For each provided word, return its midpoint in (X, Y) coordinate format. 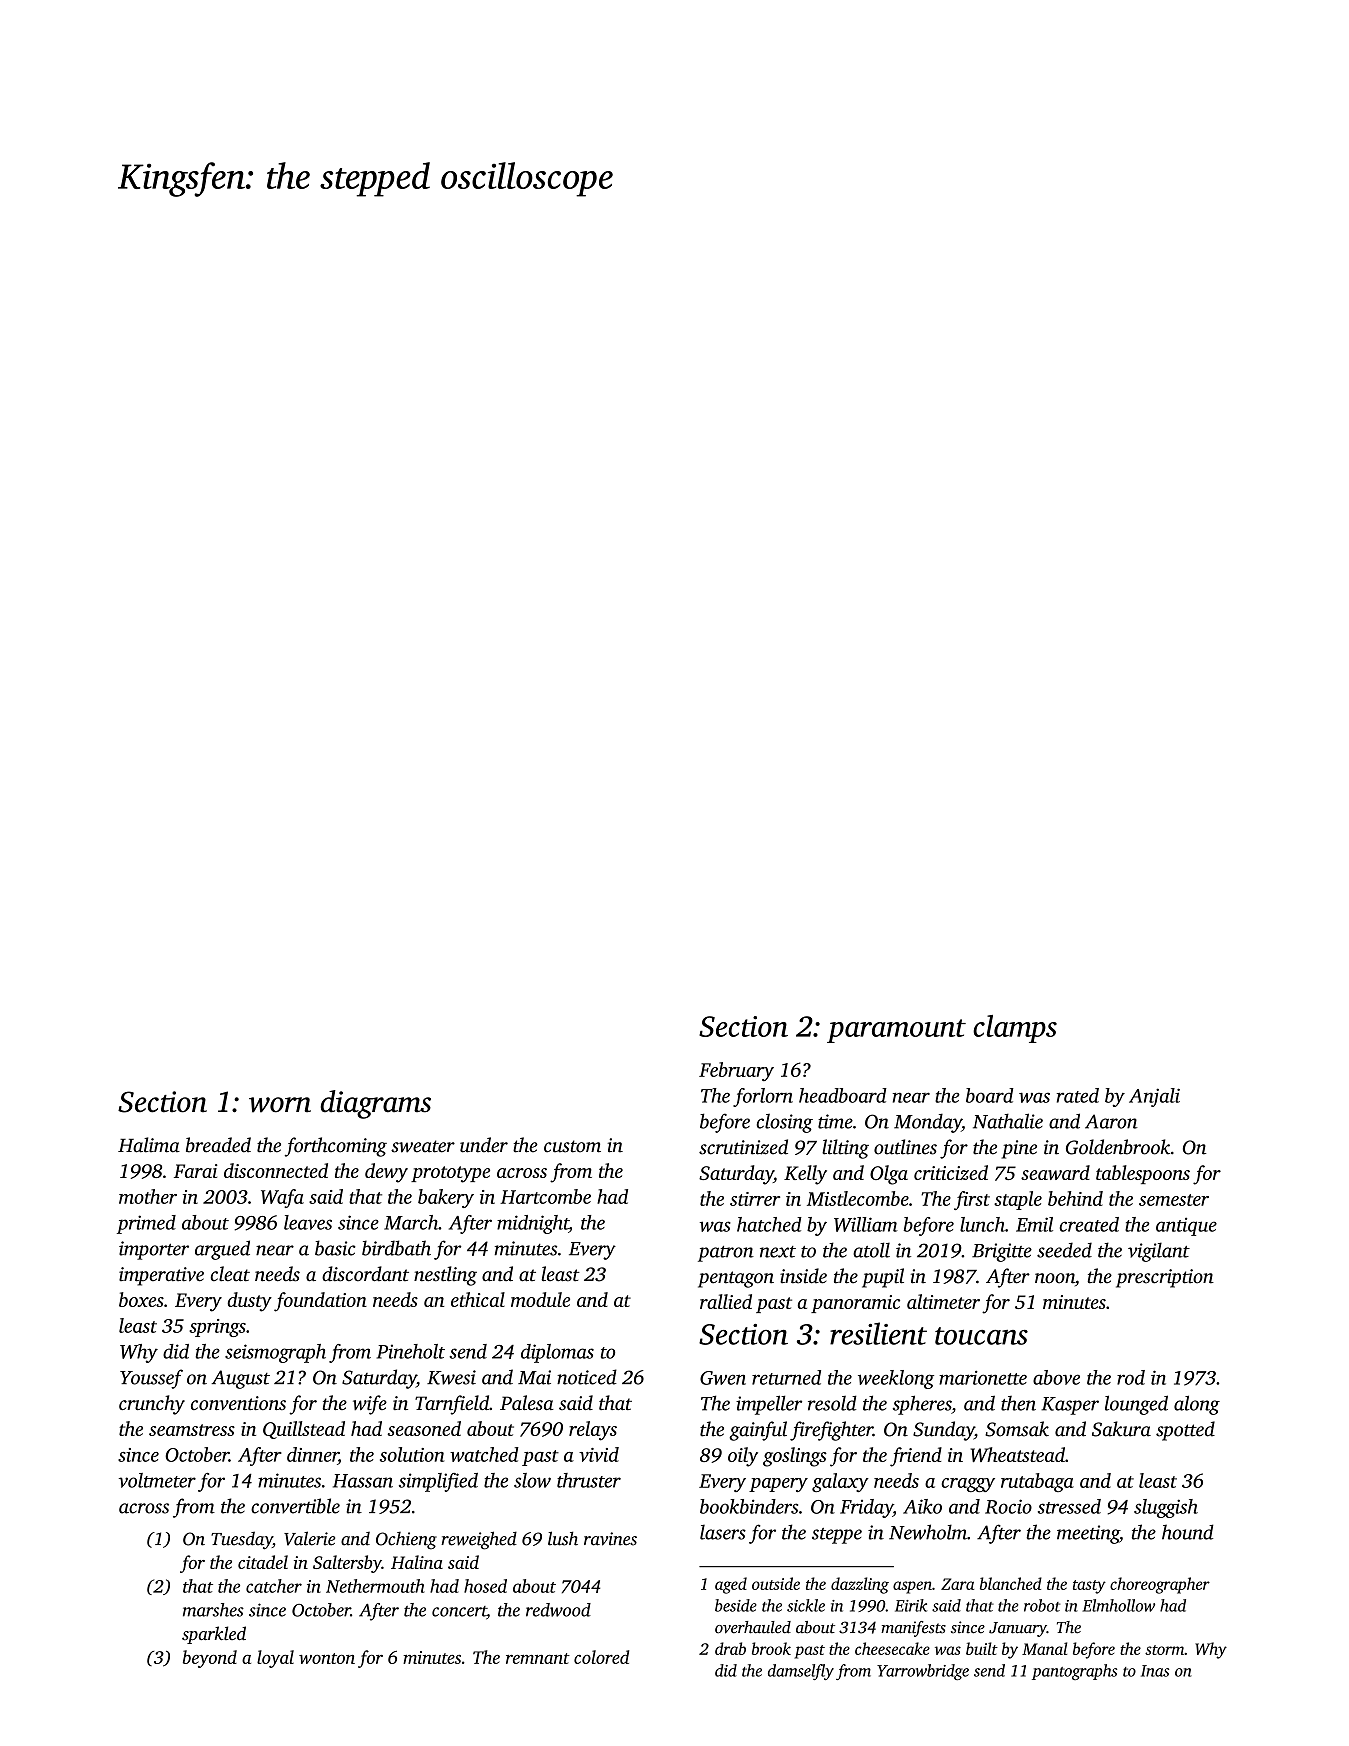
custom (572, 1146)
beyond (210, 1659)
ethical (478, 1299)
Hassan (363, 1481)
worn (280, 1105)
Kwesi (451, 1377)
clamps (1015, 1029)
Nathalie (1008, 1121)
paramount (896, 1031)
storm (1165, 1650)
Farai (196, 1171)
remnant (538, 1658)
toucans (981, 1336)
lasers (723, 1532)
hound (1188, 1532)
